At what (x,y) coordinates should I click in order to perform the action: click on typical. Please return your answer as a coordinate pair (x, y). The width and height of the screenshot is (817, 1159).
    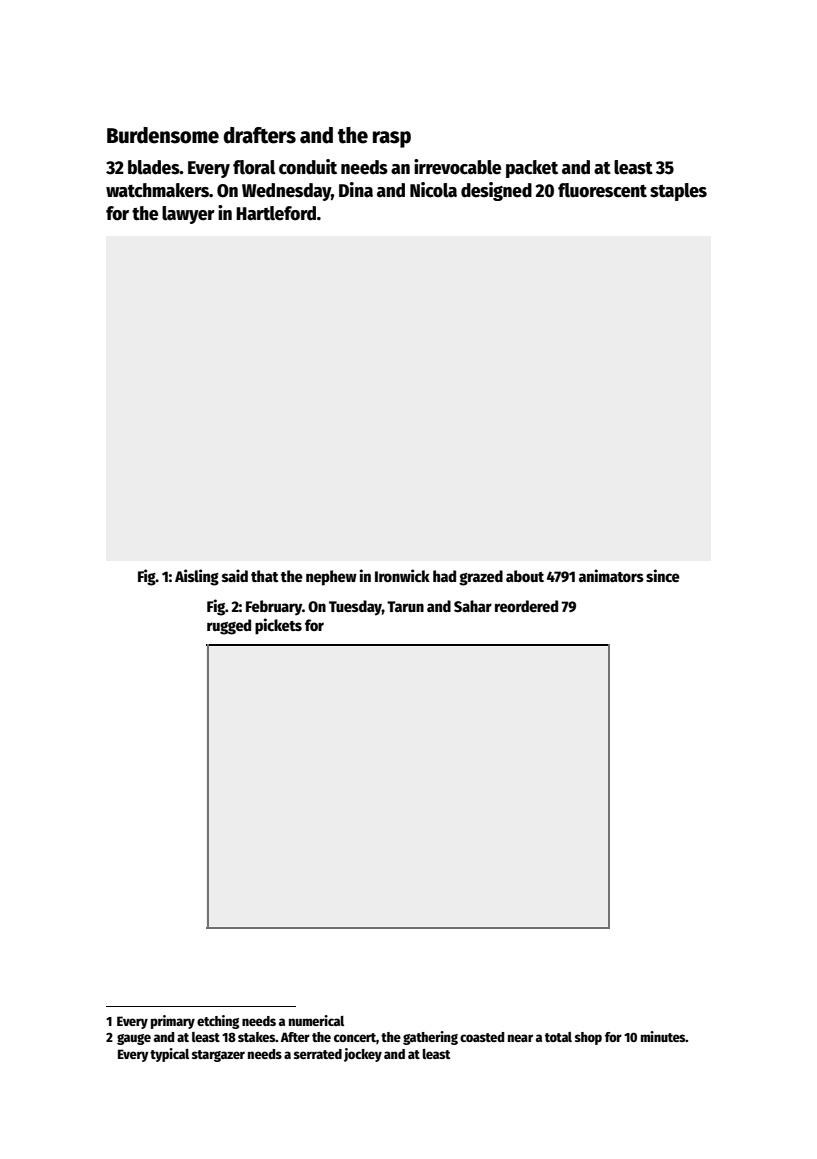
    Looking at the image, I should click on (169, 1055).
